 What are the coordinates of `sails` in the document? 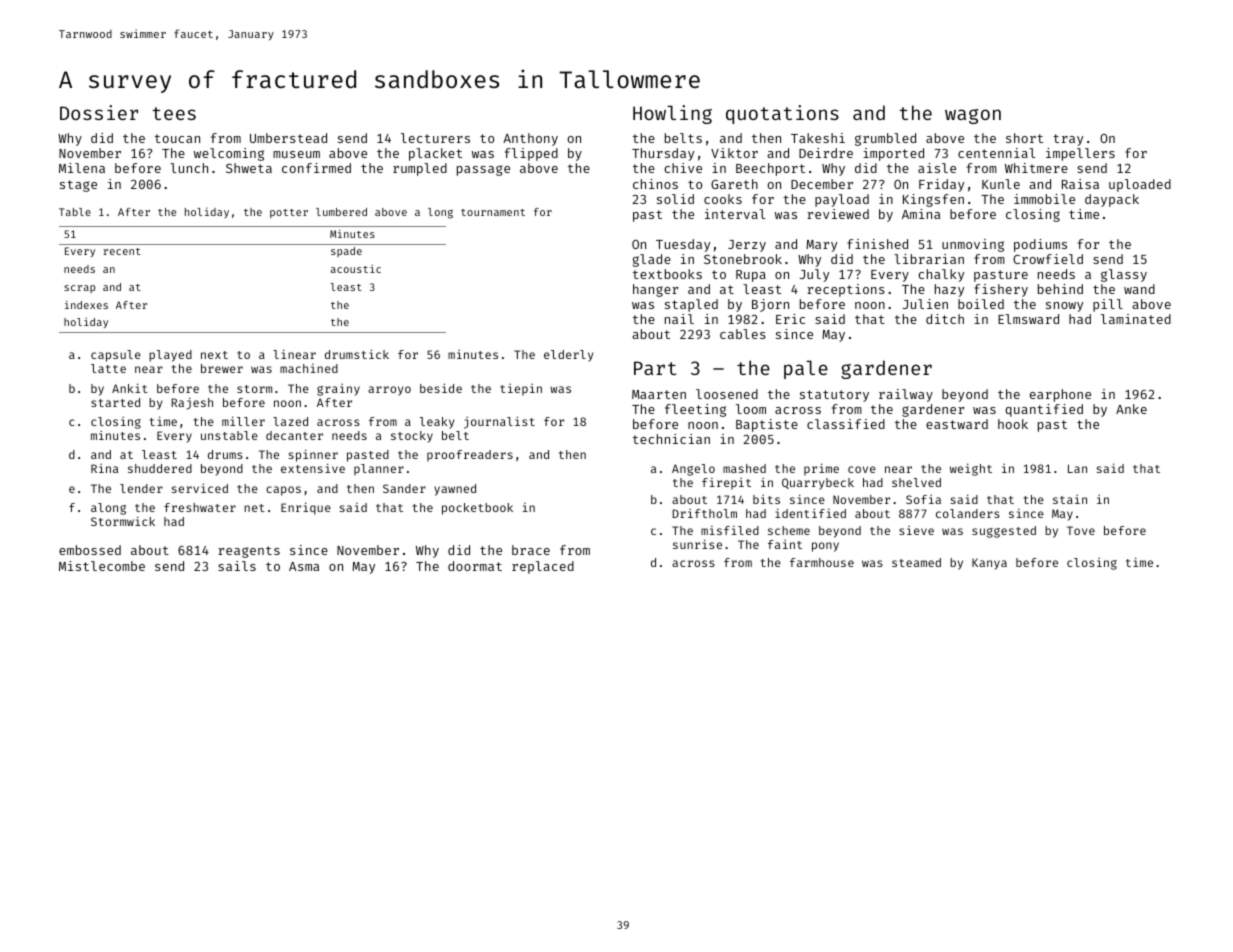 It's located at (237, 566).
